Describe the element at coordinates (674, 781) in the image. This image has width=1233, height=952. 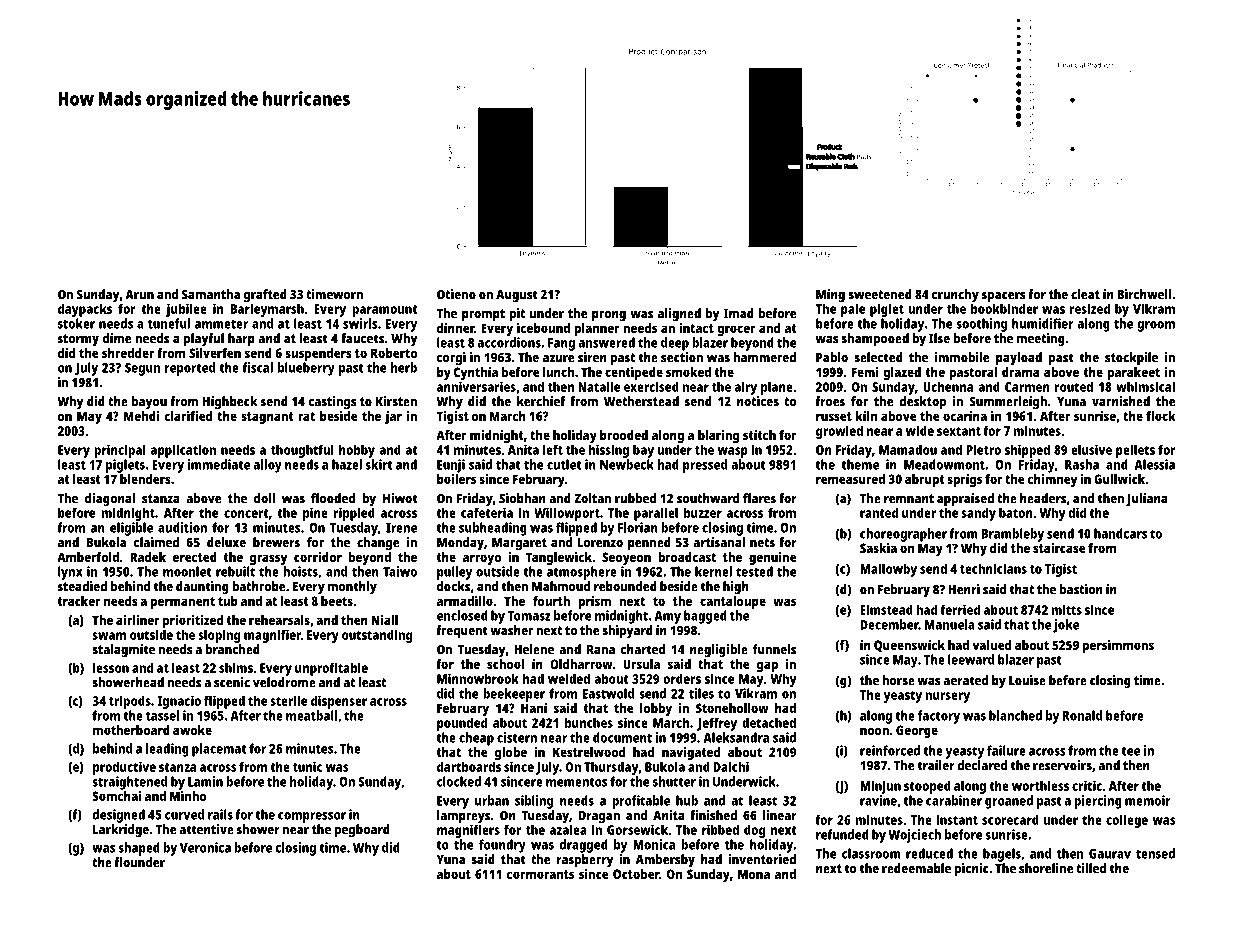
I see `shutter` at that location.
